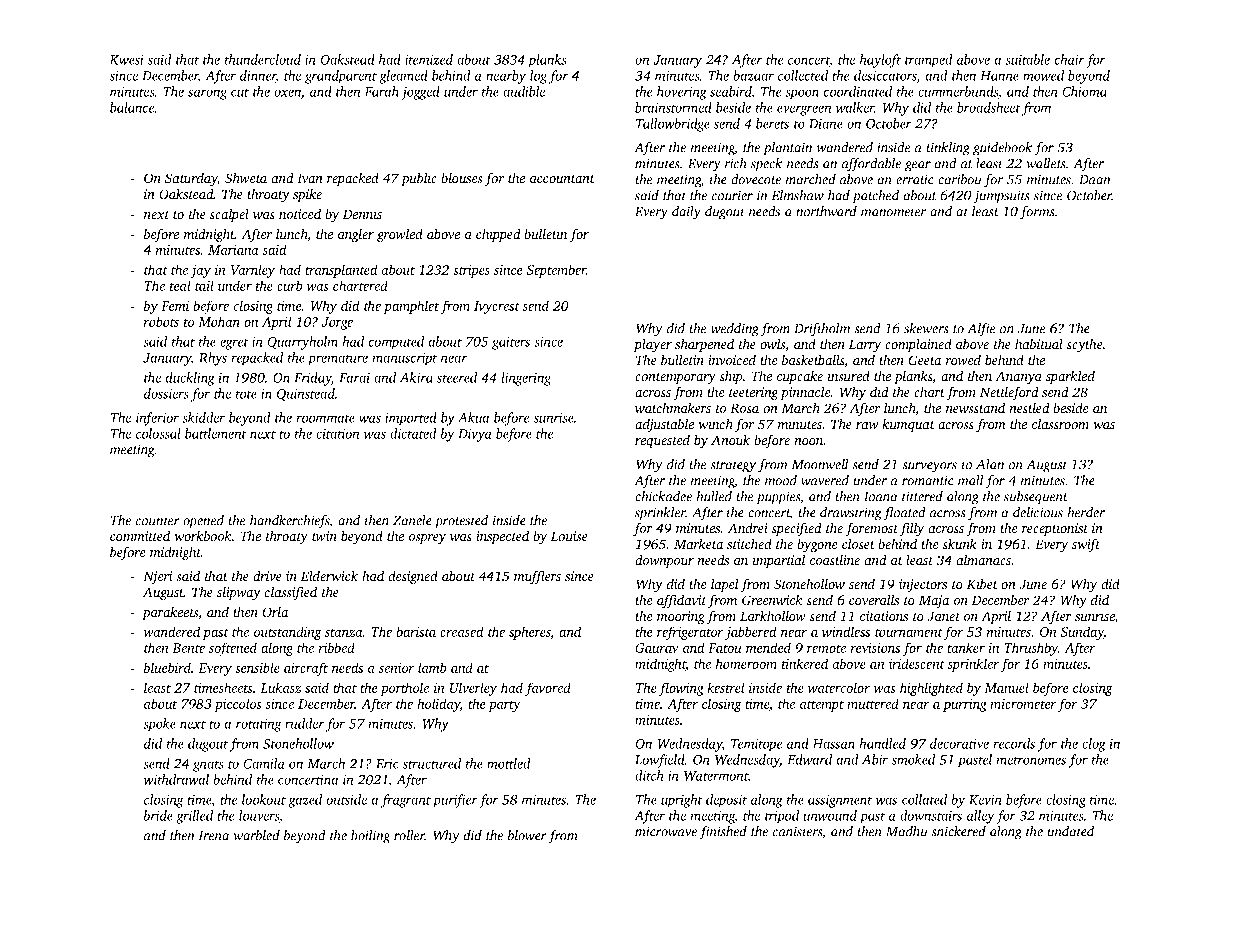  Describe the element at coordinates (306, 394) in the screenshot. I see `Quinstead` at that location.
